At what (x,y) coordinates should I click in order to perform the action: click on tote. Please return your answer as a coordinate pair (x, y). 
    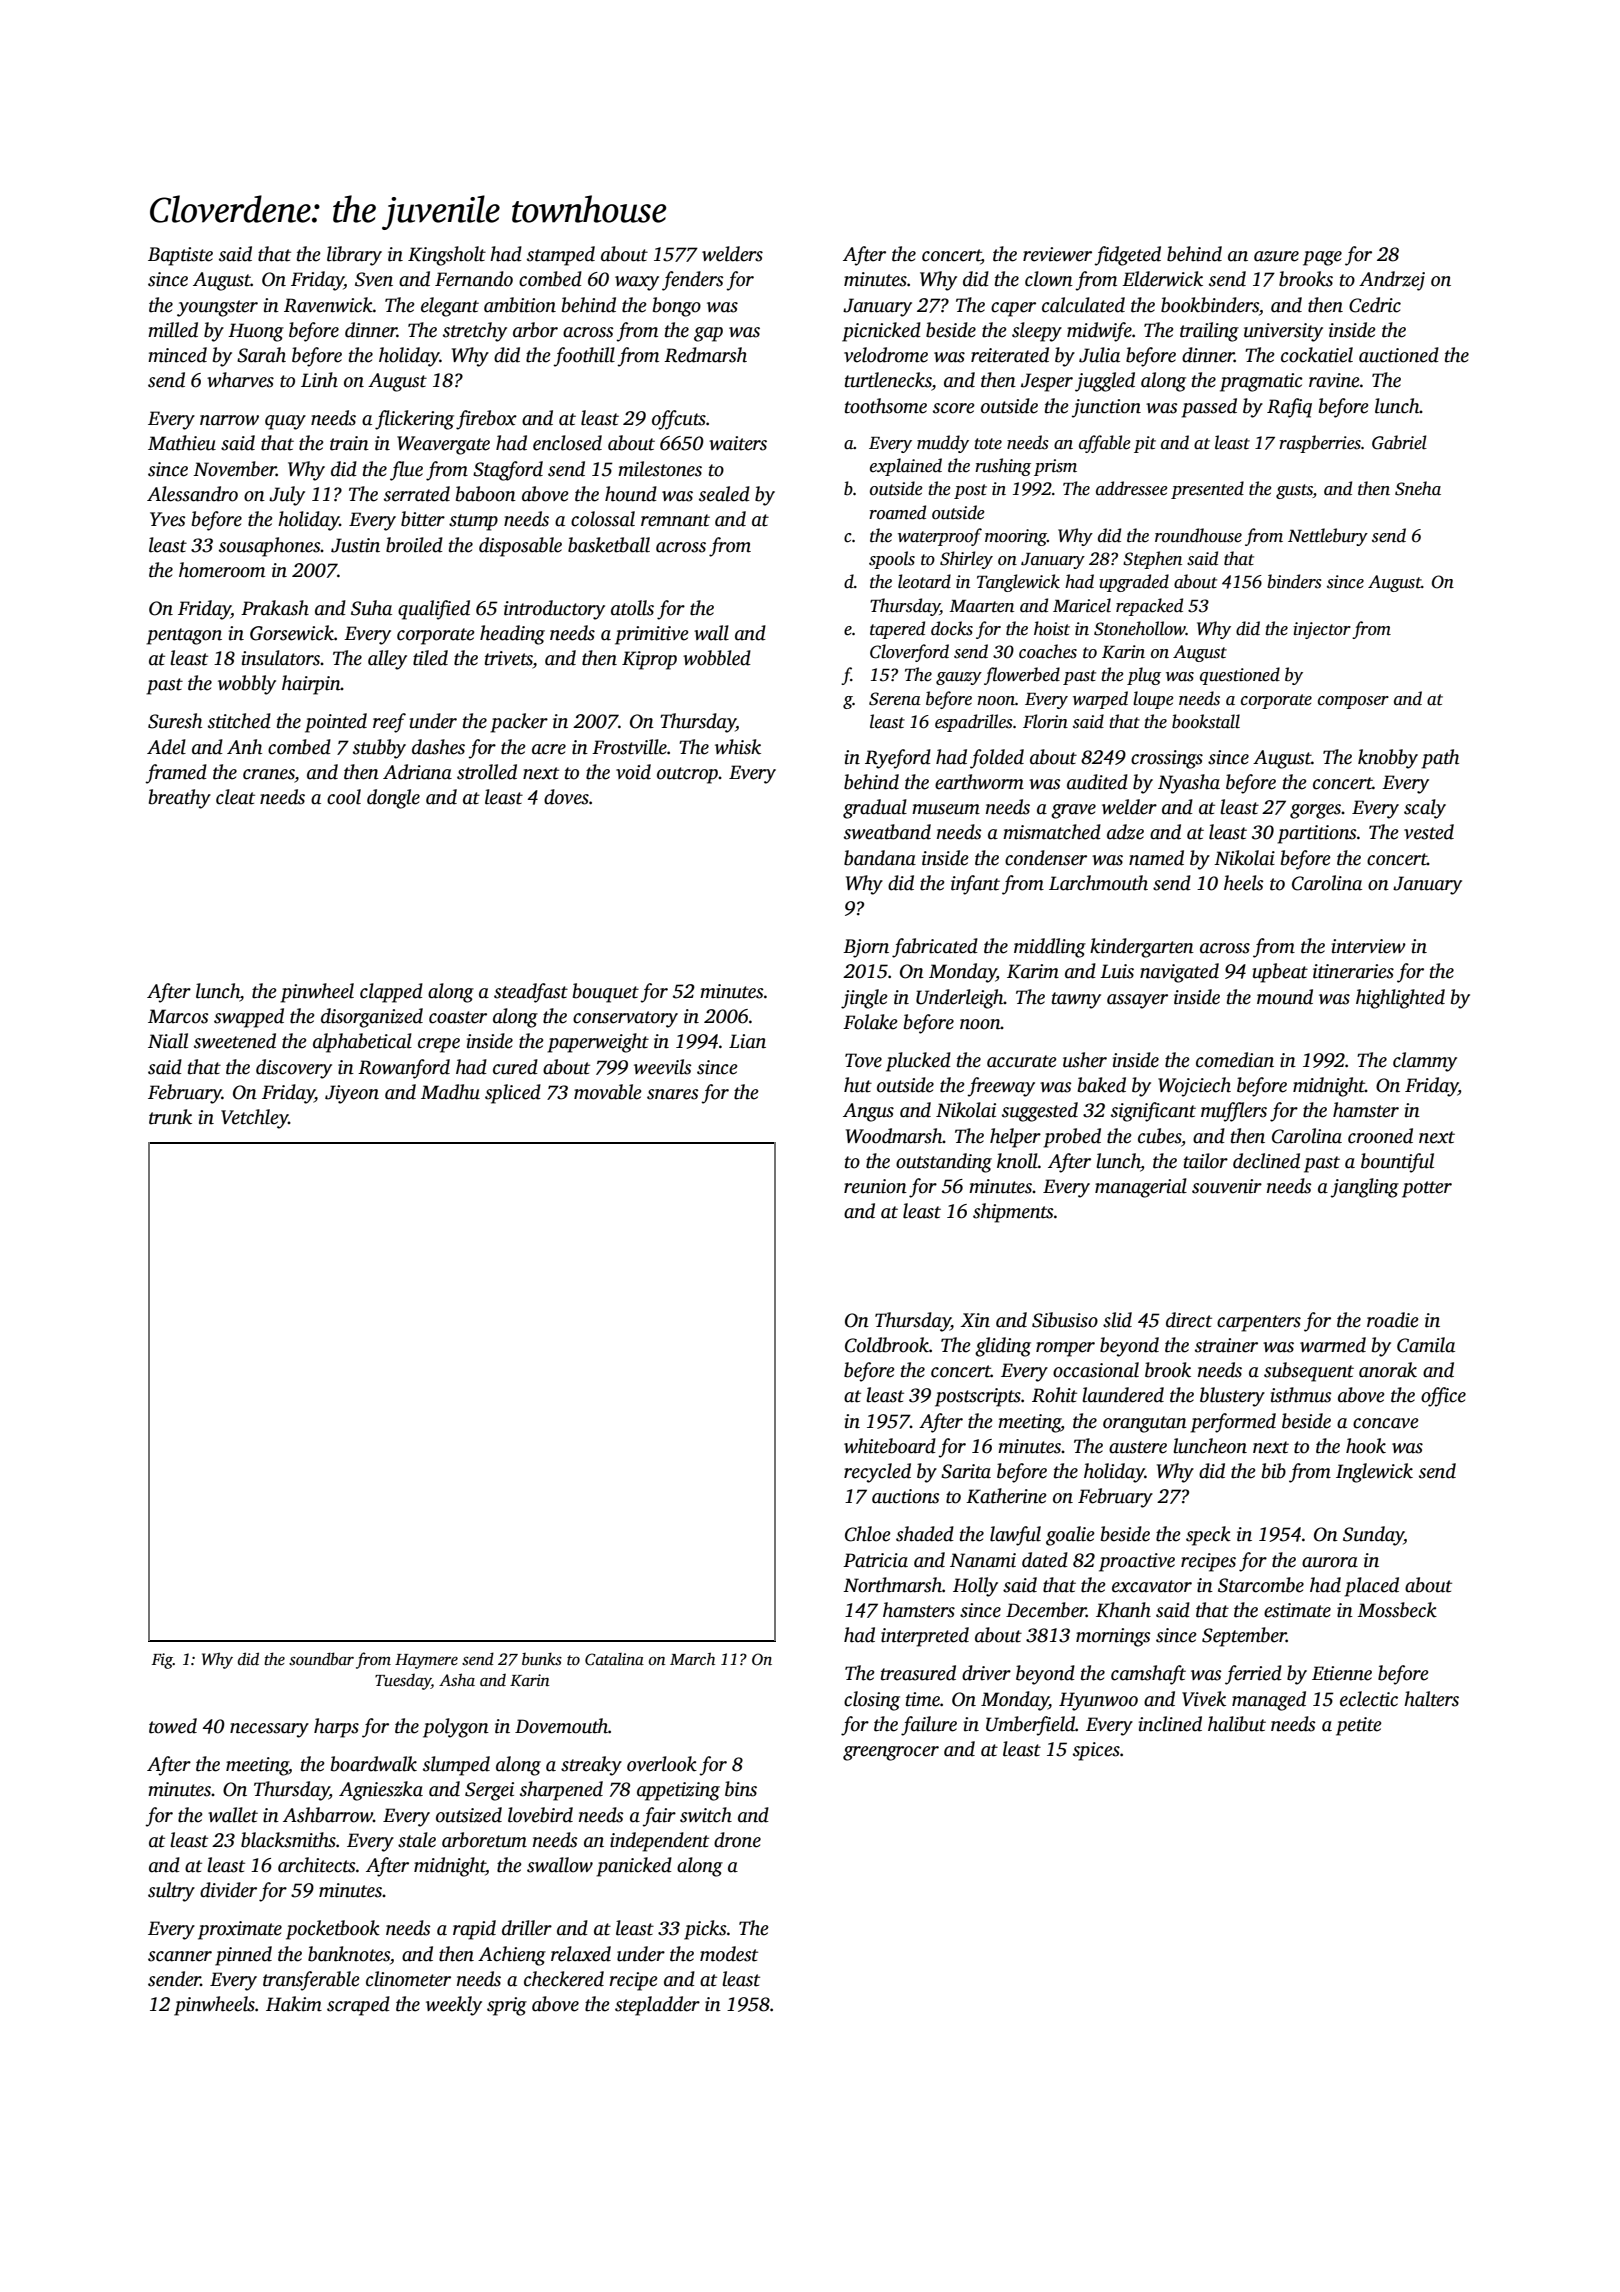
    Looking at the image, I should click on (988, 444).
